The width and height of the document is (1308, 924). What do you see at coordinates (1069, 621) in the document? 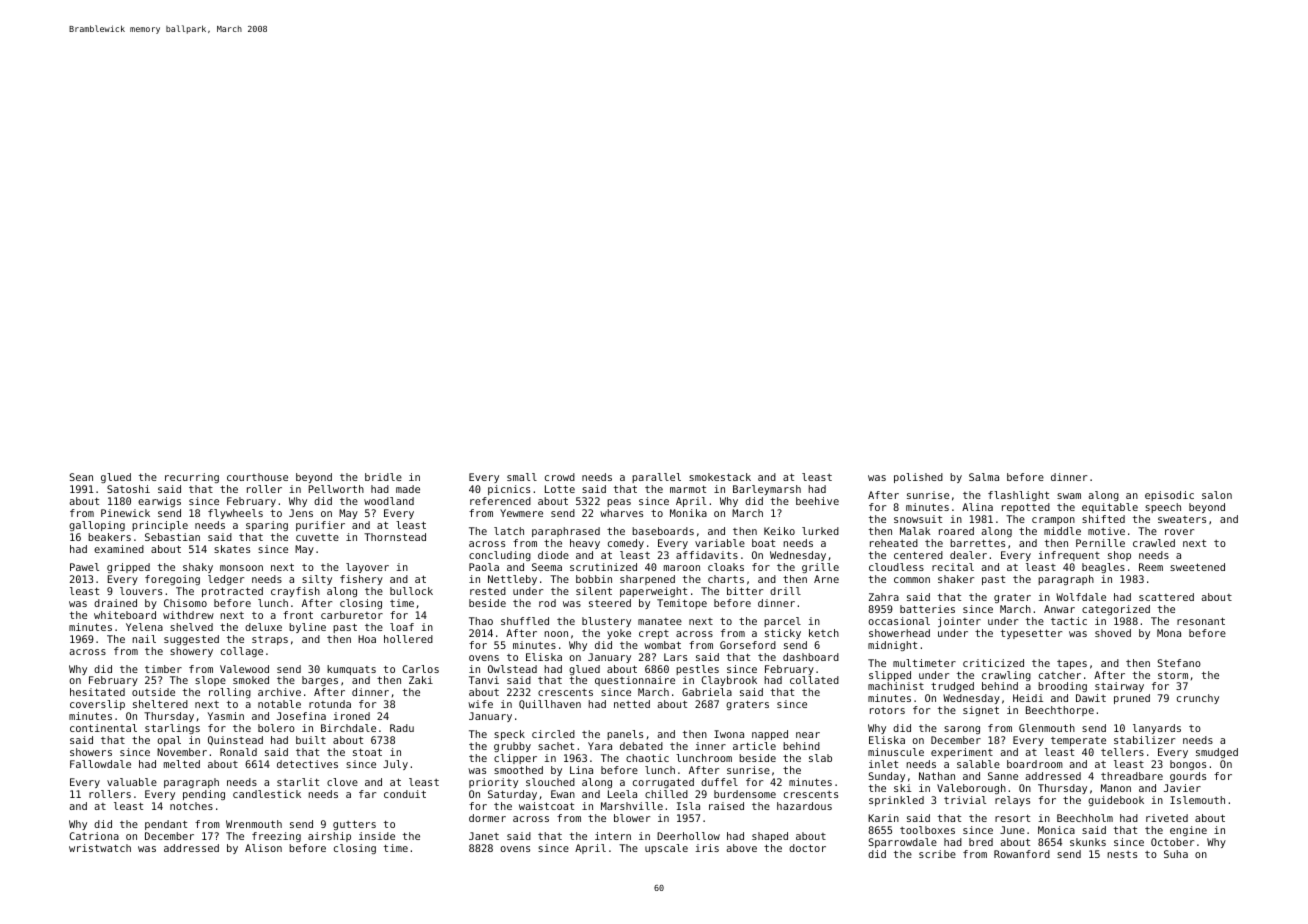
I see `tactic` at bounding box center [1069, 621].
